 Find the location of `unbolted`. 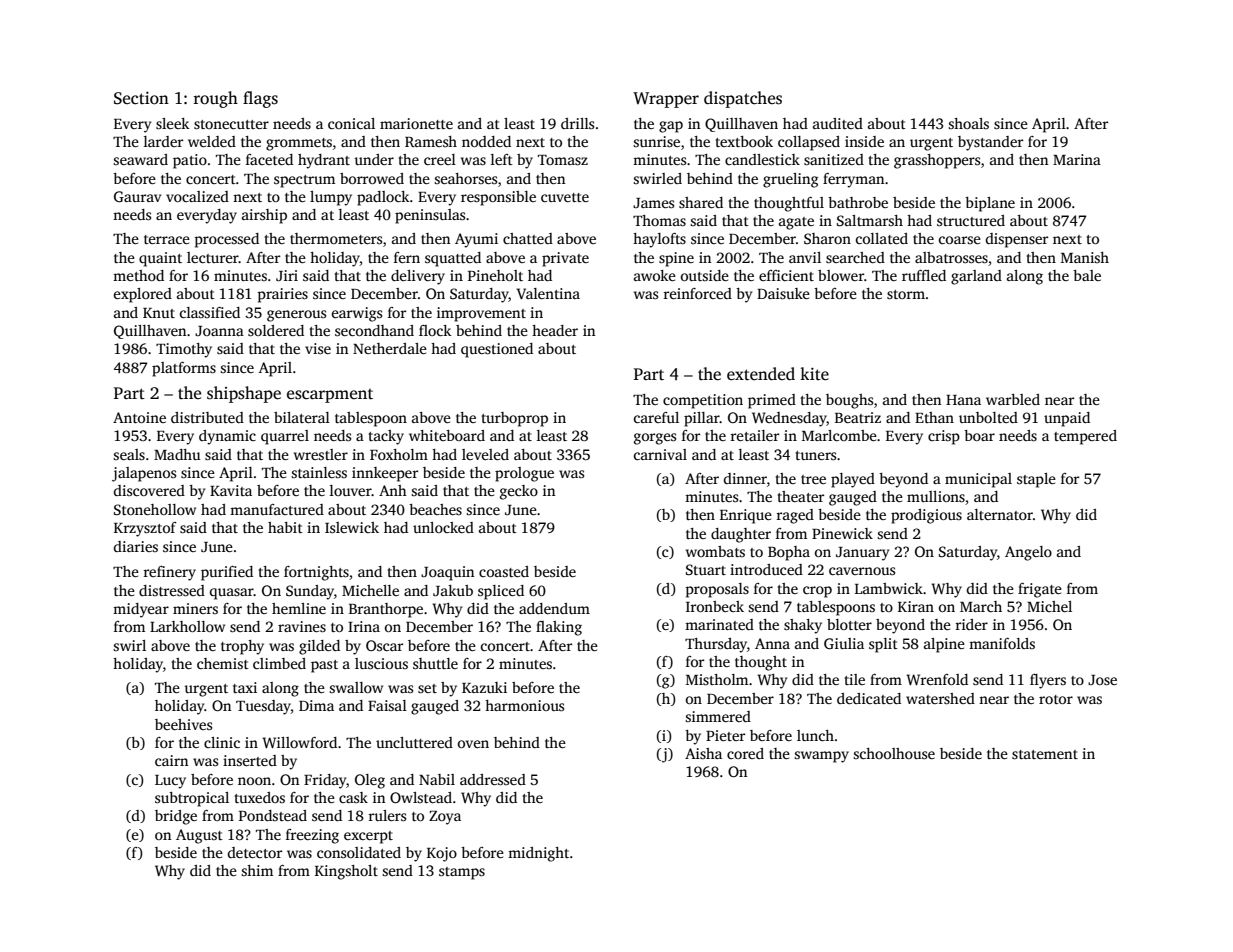

unbolted is located at coordinates (988, 417).
